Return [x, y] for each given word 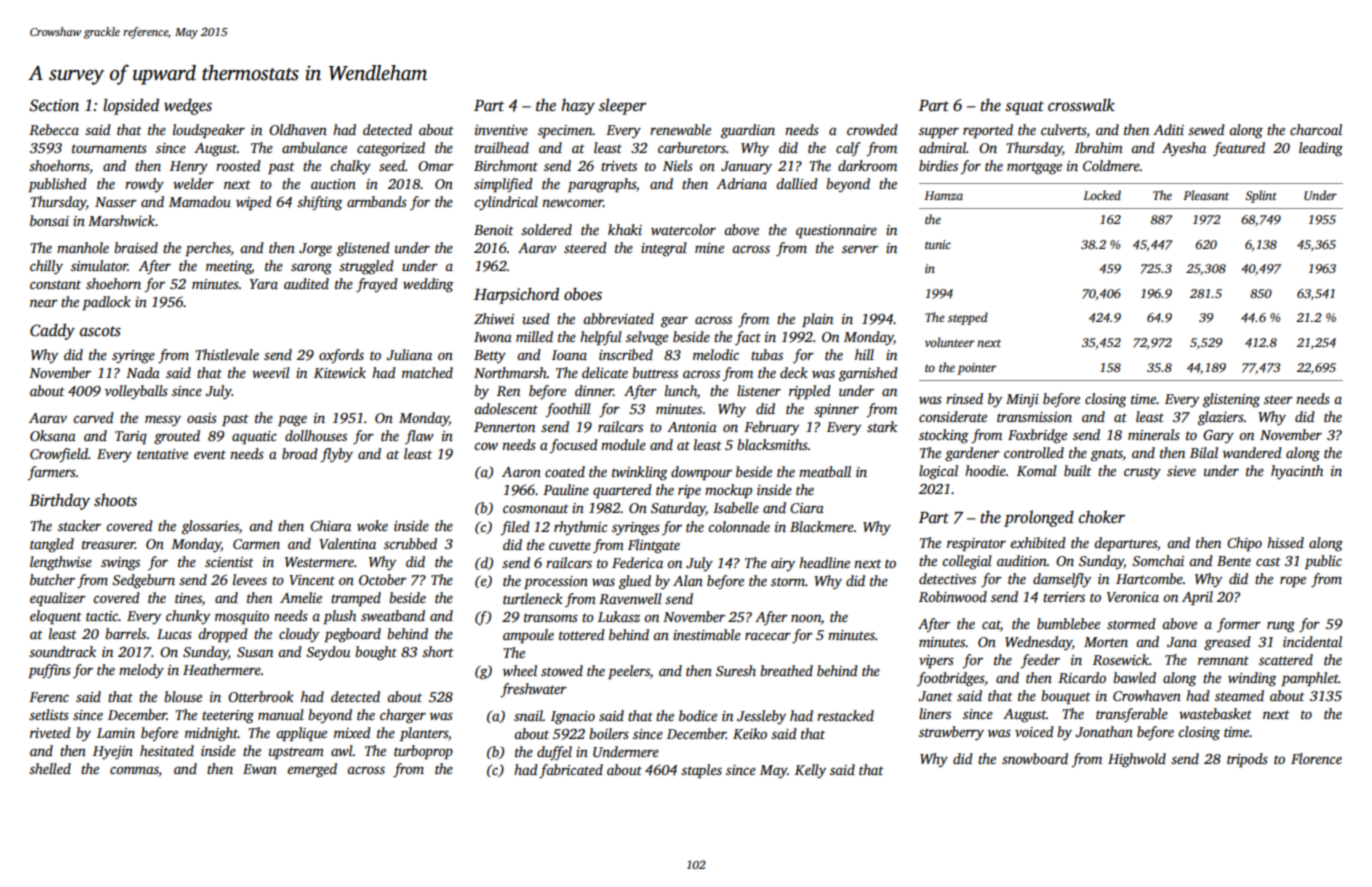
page [292, 421]
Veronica [1133, 597]
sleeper [622, 106]
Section [54, 105]
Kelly [810, 771]
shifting [320, 203]
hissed [1285, 542]
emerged [312, 770]
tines [188, 598]
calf [848, 149]
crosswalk [1081, 105]
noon [806, 618]
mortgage [1034, 168]
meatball [825, 471]
